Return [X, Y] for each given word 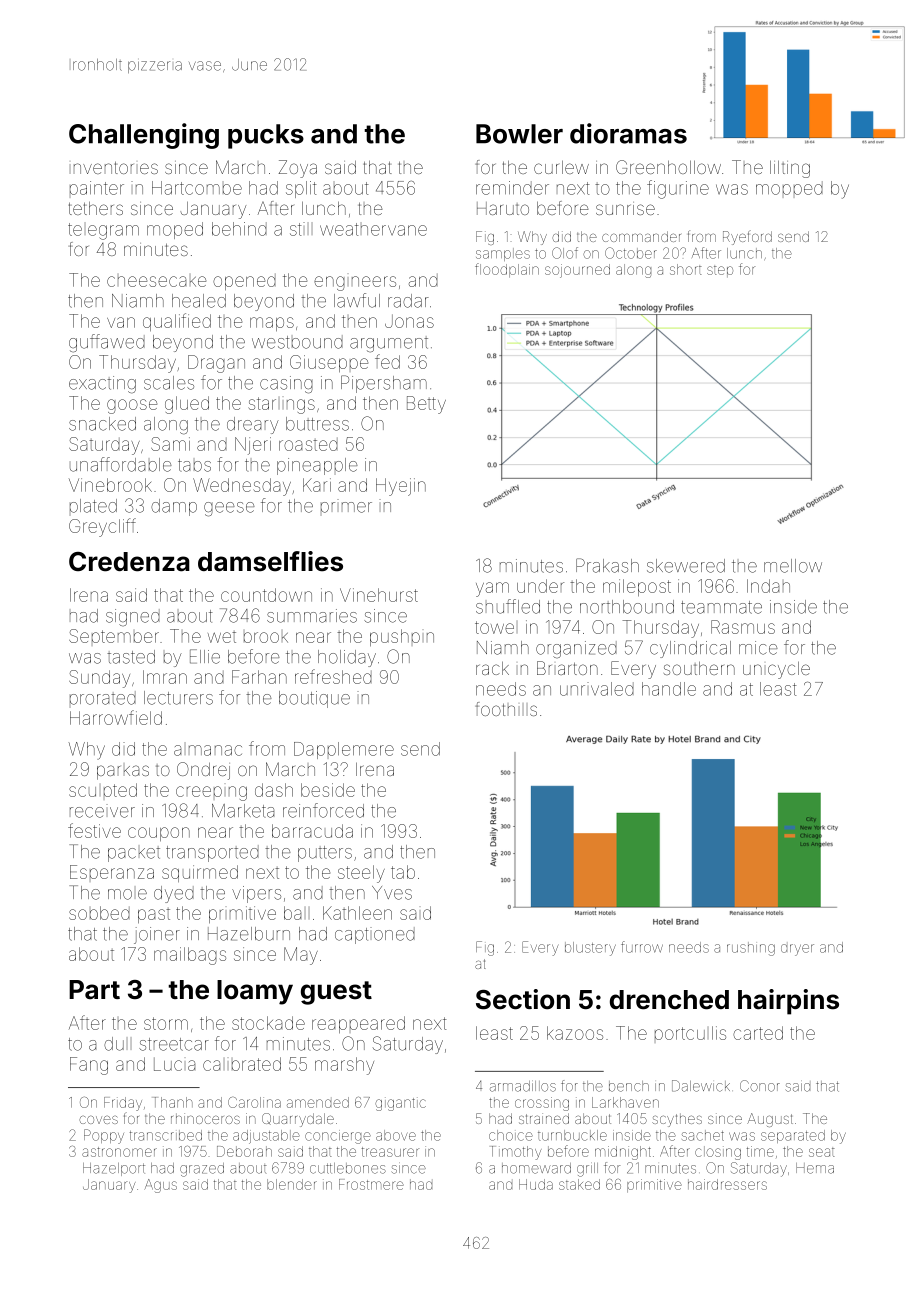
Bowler [519, 134]
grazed [202, 1170]
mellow [793, 566]
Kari [317, 485]
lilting [790, 169]
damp [174, 507]
